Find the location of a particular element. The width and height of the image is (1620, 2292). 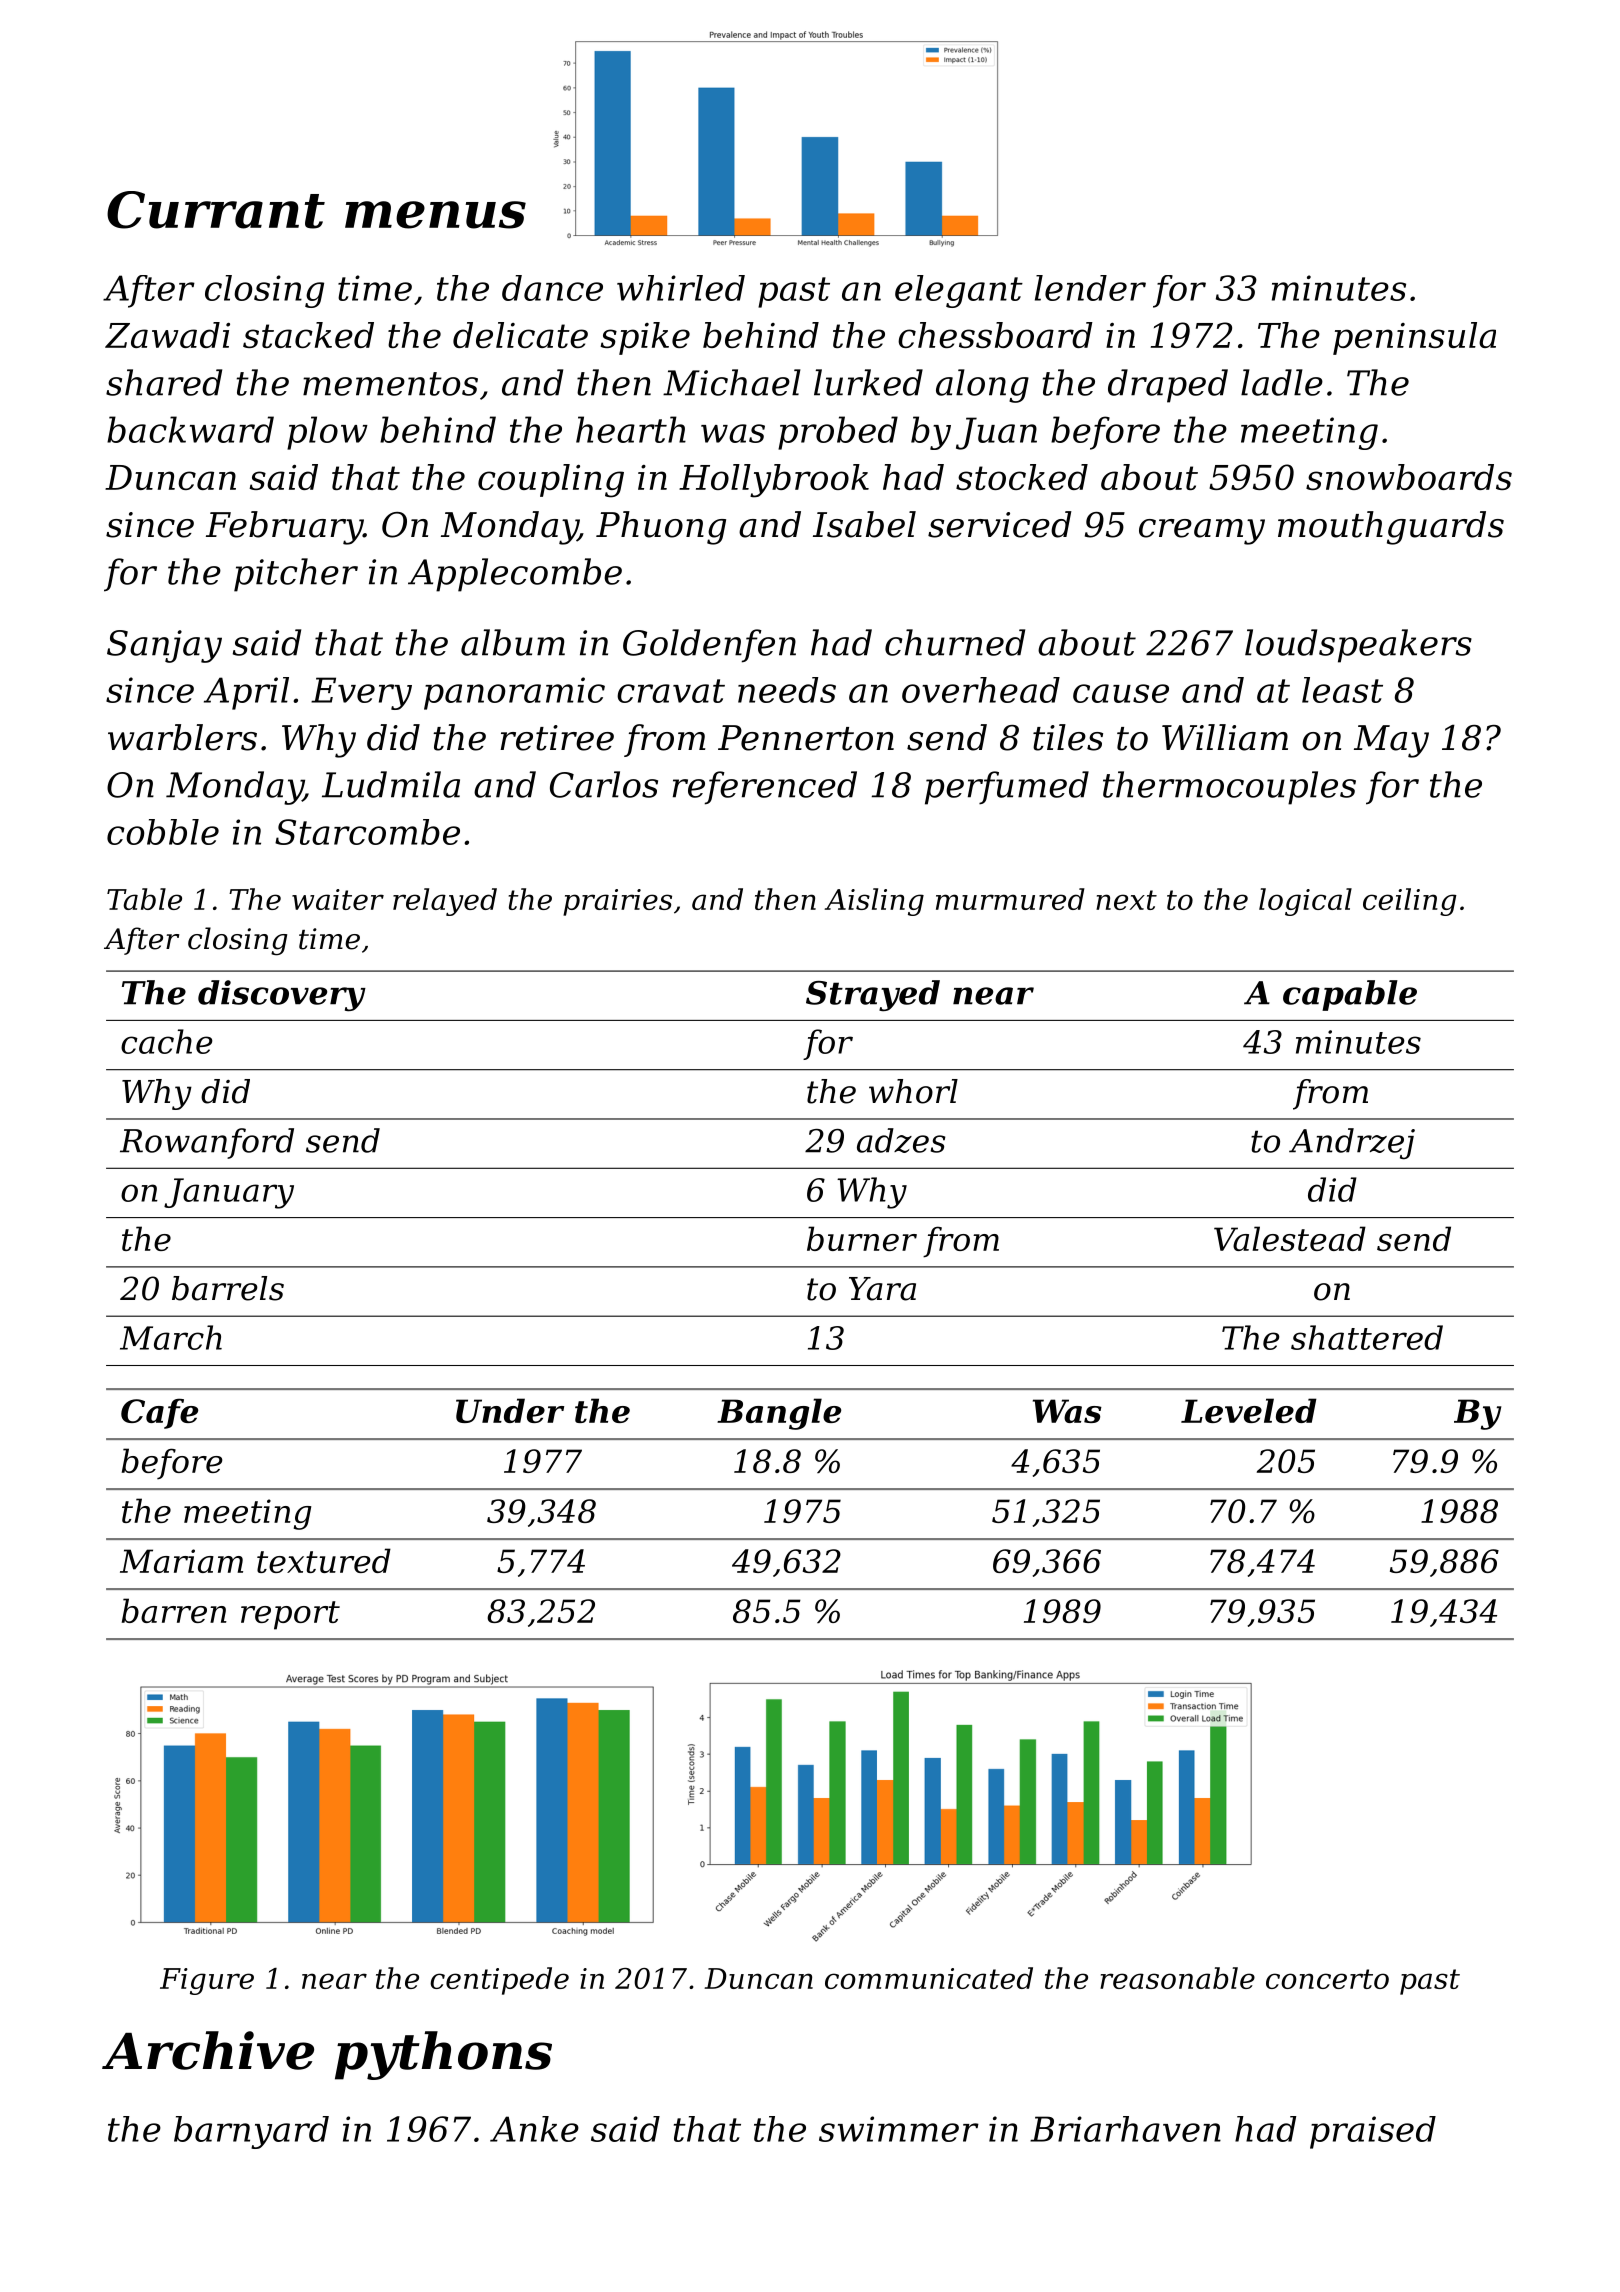

pitcher is located at coordinates (296, 575).
